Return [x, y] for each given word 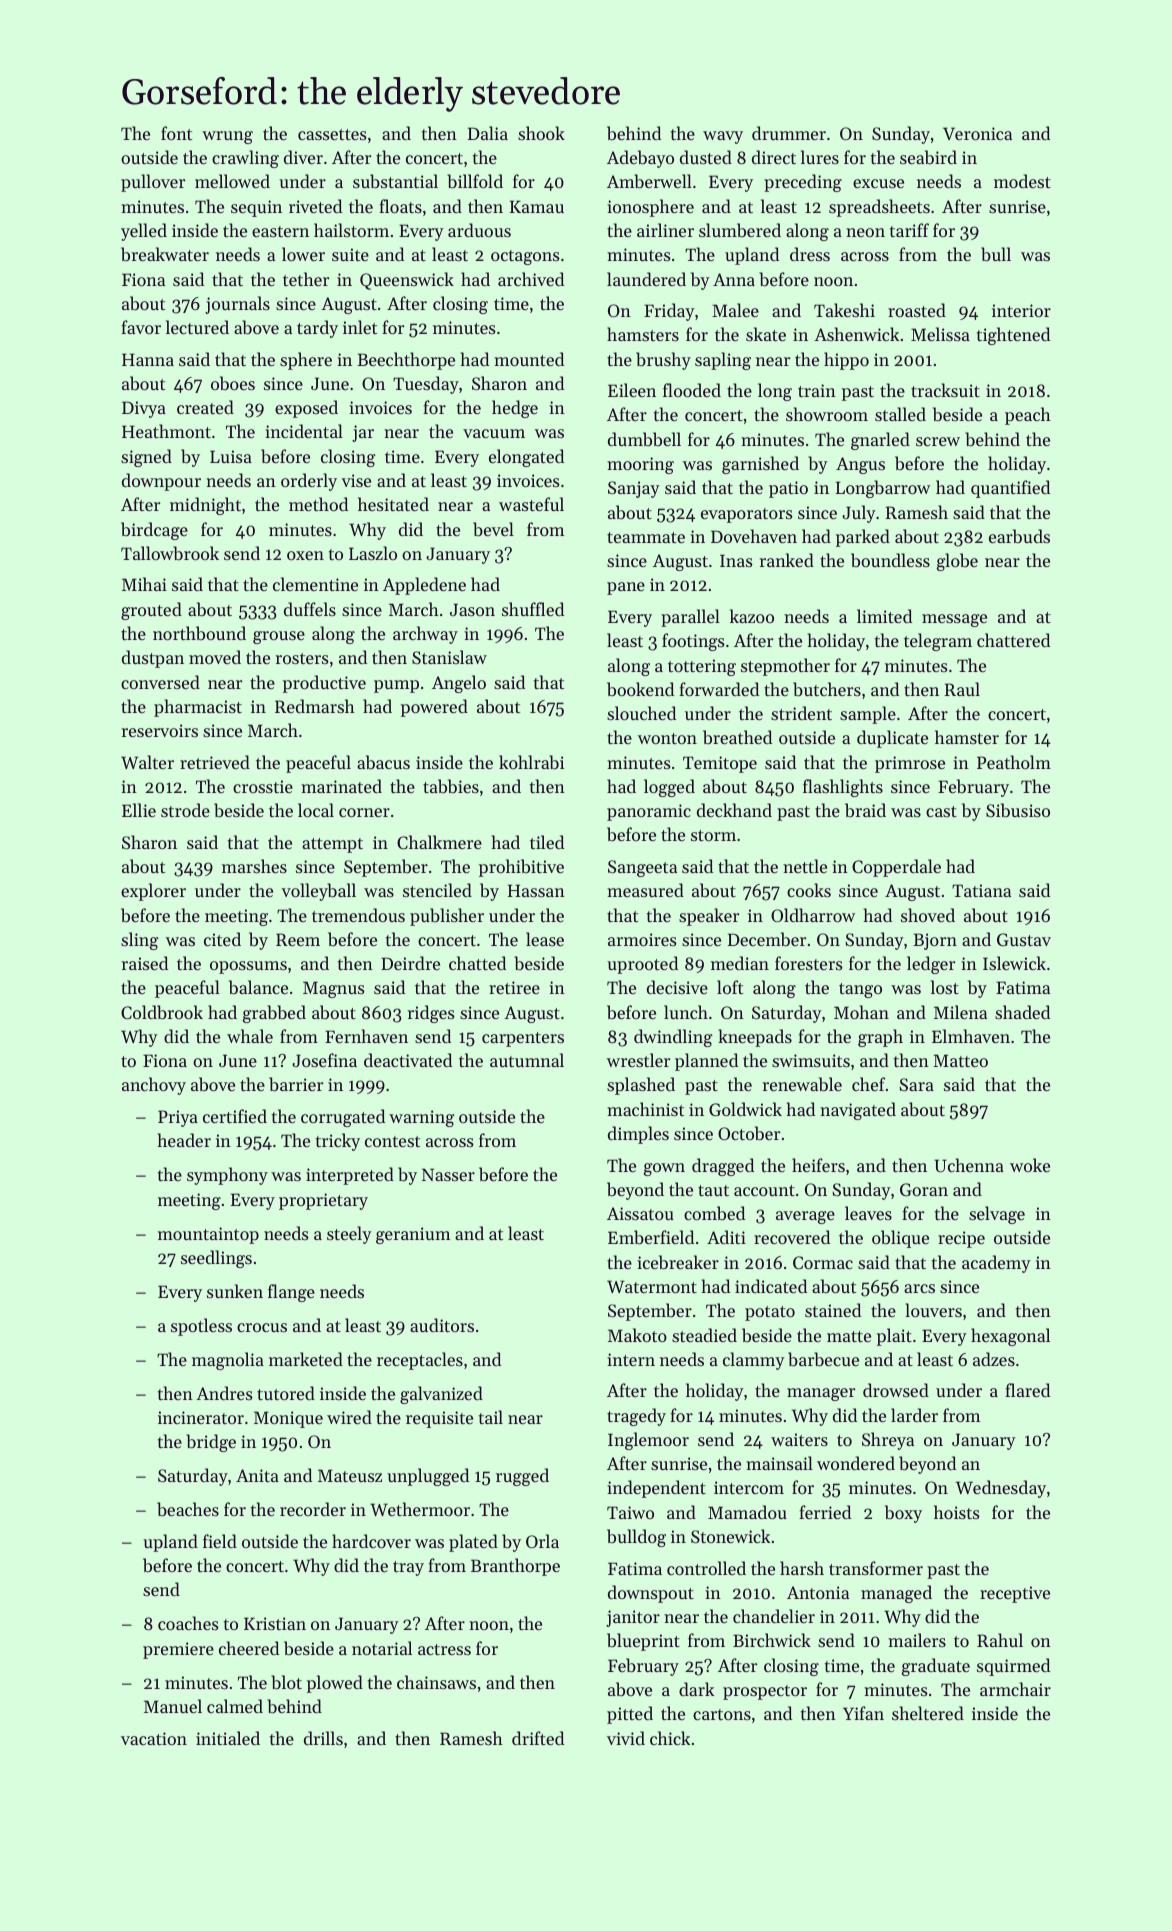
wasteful [531, 504]
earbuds [1019, 536]
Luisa [231, 456]
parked [863, 538]
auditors [442, 1325]
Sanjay [634, 489]
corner [364, 812]
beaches [188, 1509]
